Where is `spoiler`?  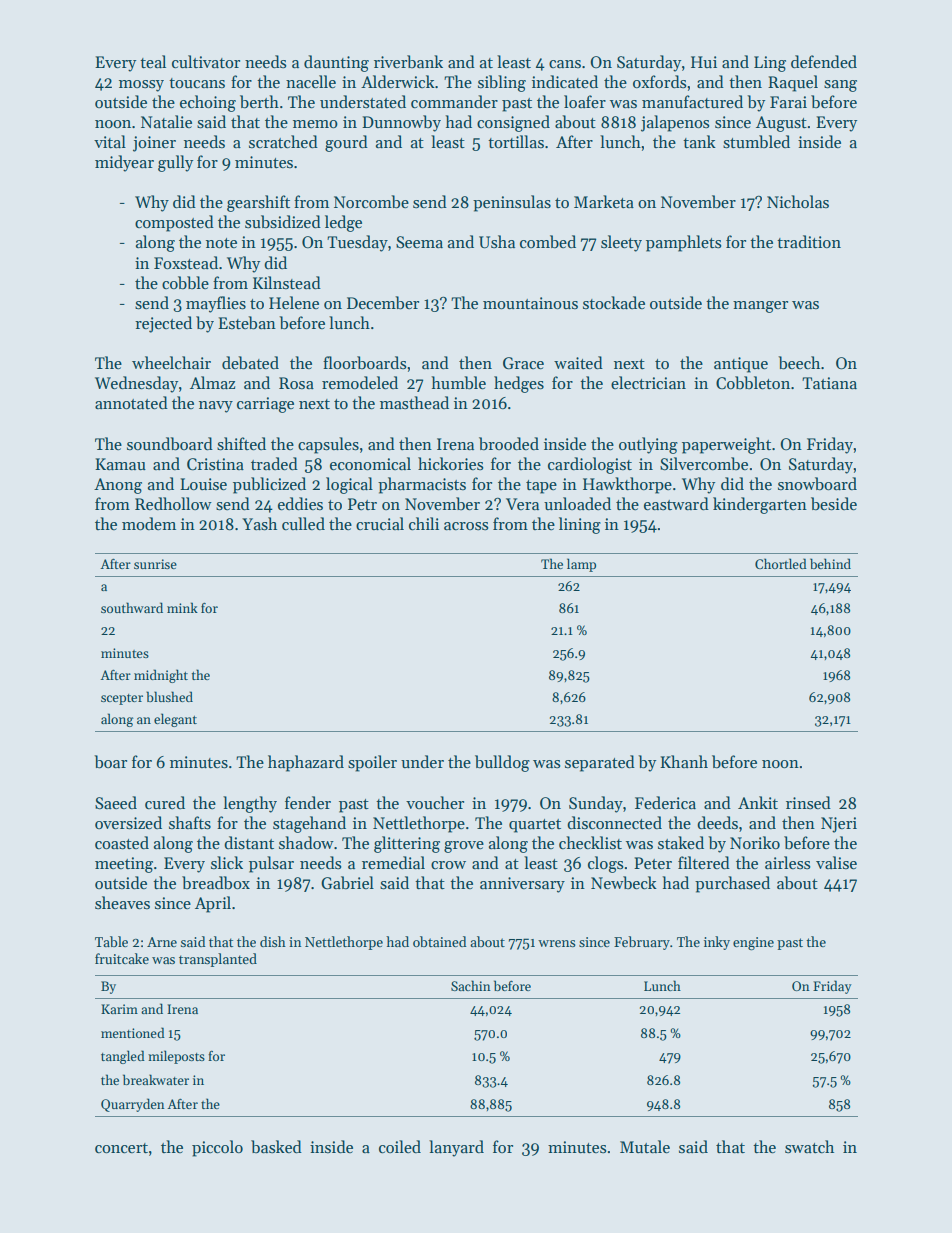 spoiler is located at coordinates (372, 763).
